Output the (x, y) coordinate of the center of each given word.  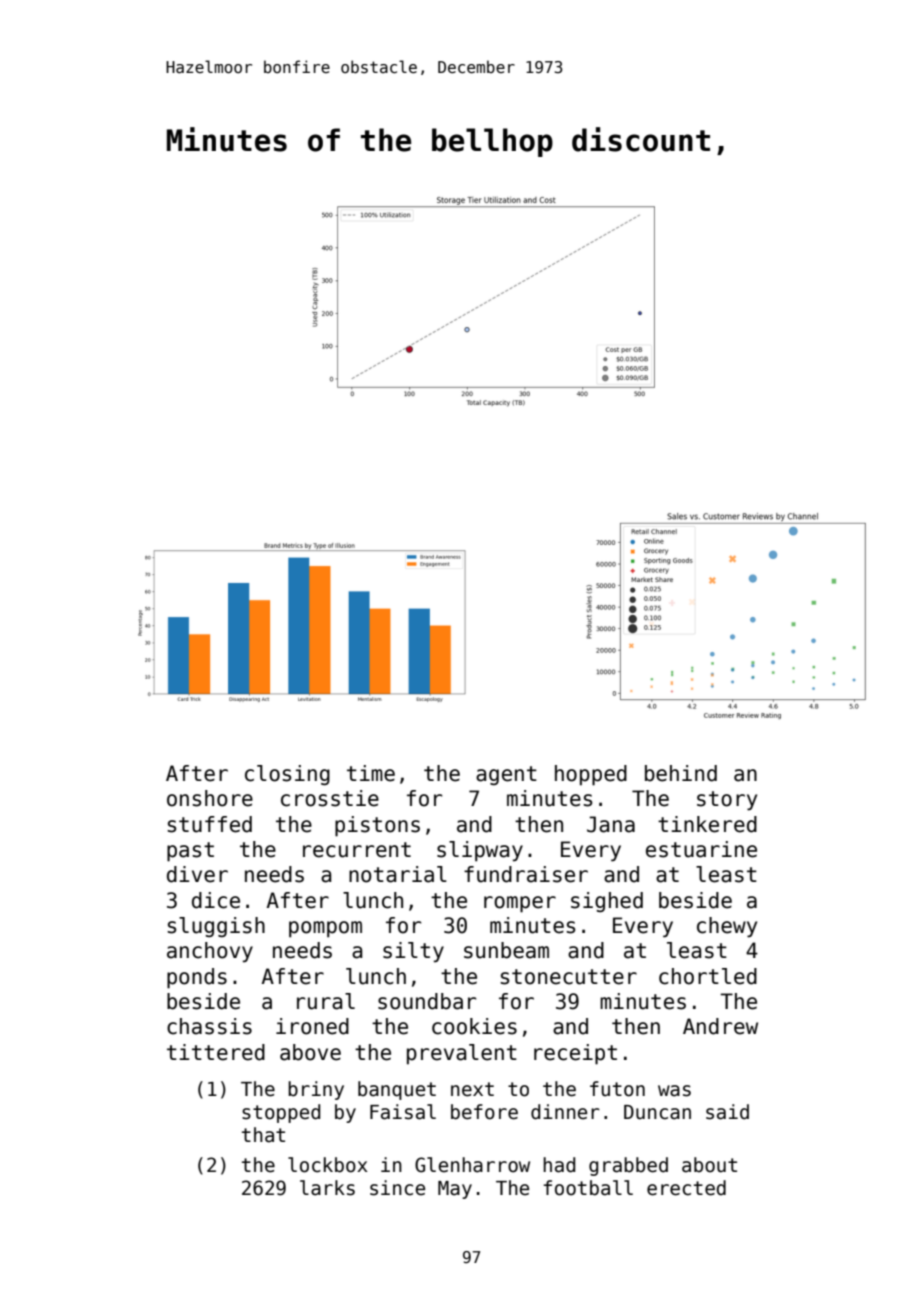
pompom (325, 929)
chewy (727, 927)
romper (520, 904)
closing (287, 775)
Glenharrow (472, 1165)
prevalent (462, 1054)
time (371, 773)
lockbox (328, 1165)
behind (681, 773)
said (727, 1112)
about (709, 1165)
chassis (209, 1026)
